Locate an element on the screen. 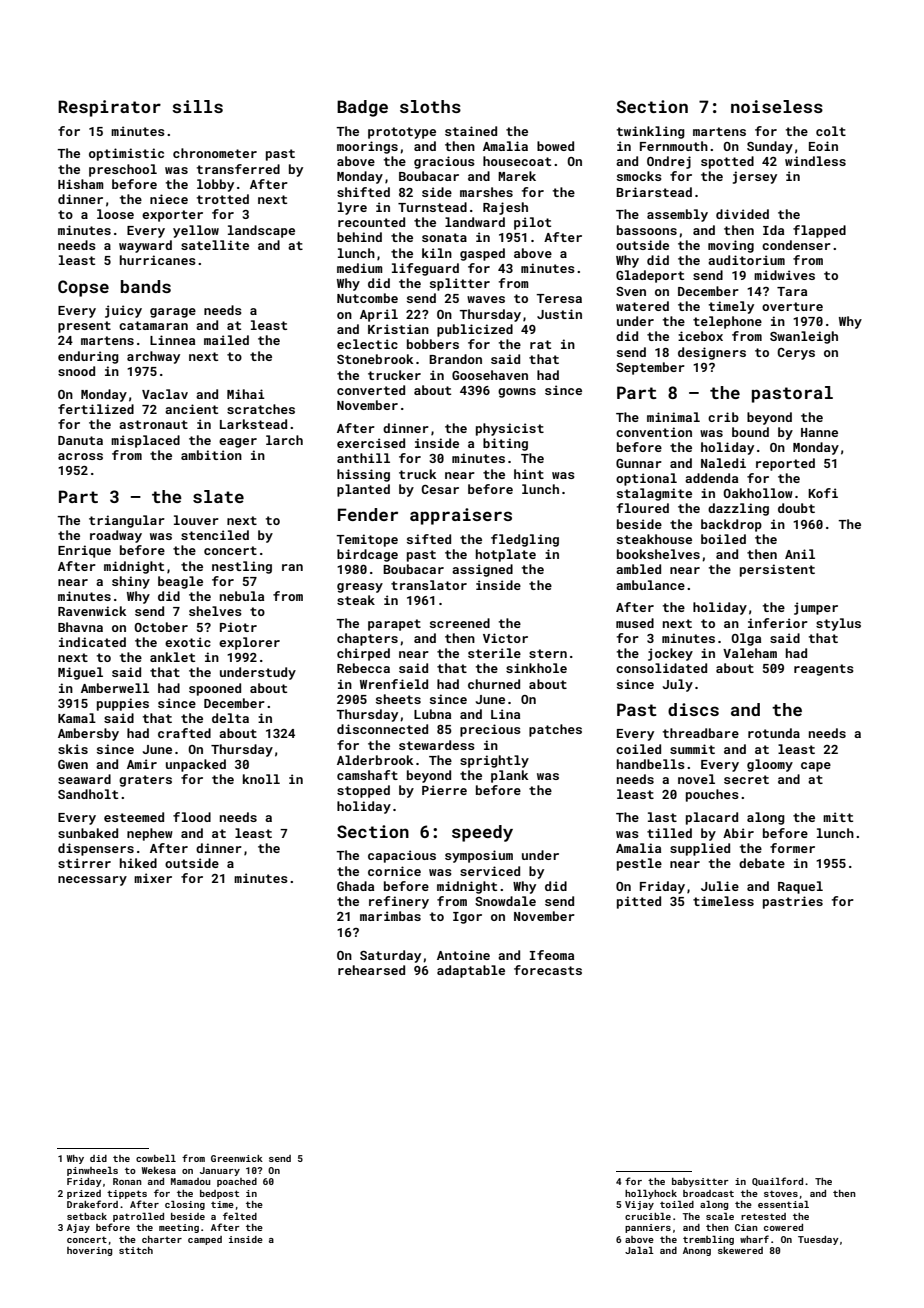  nebula is located at coordinates (242, 596).
